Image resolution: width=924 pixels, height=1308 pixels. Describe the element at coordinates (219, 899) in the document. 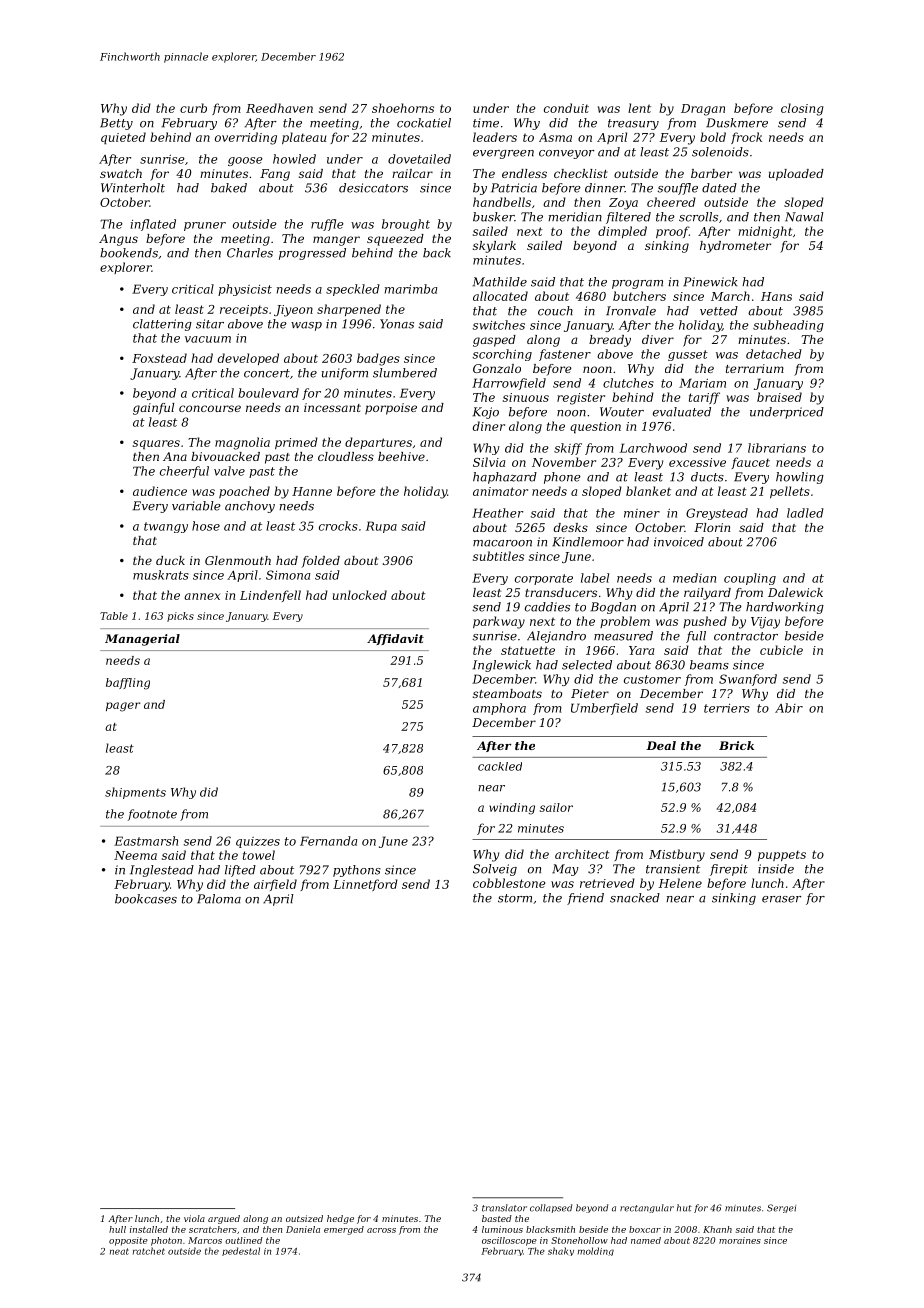

I see `Paloma` at that location.
